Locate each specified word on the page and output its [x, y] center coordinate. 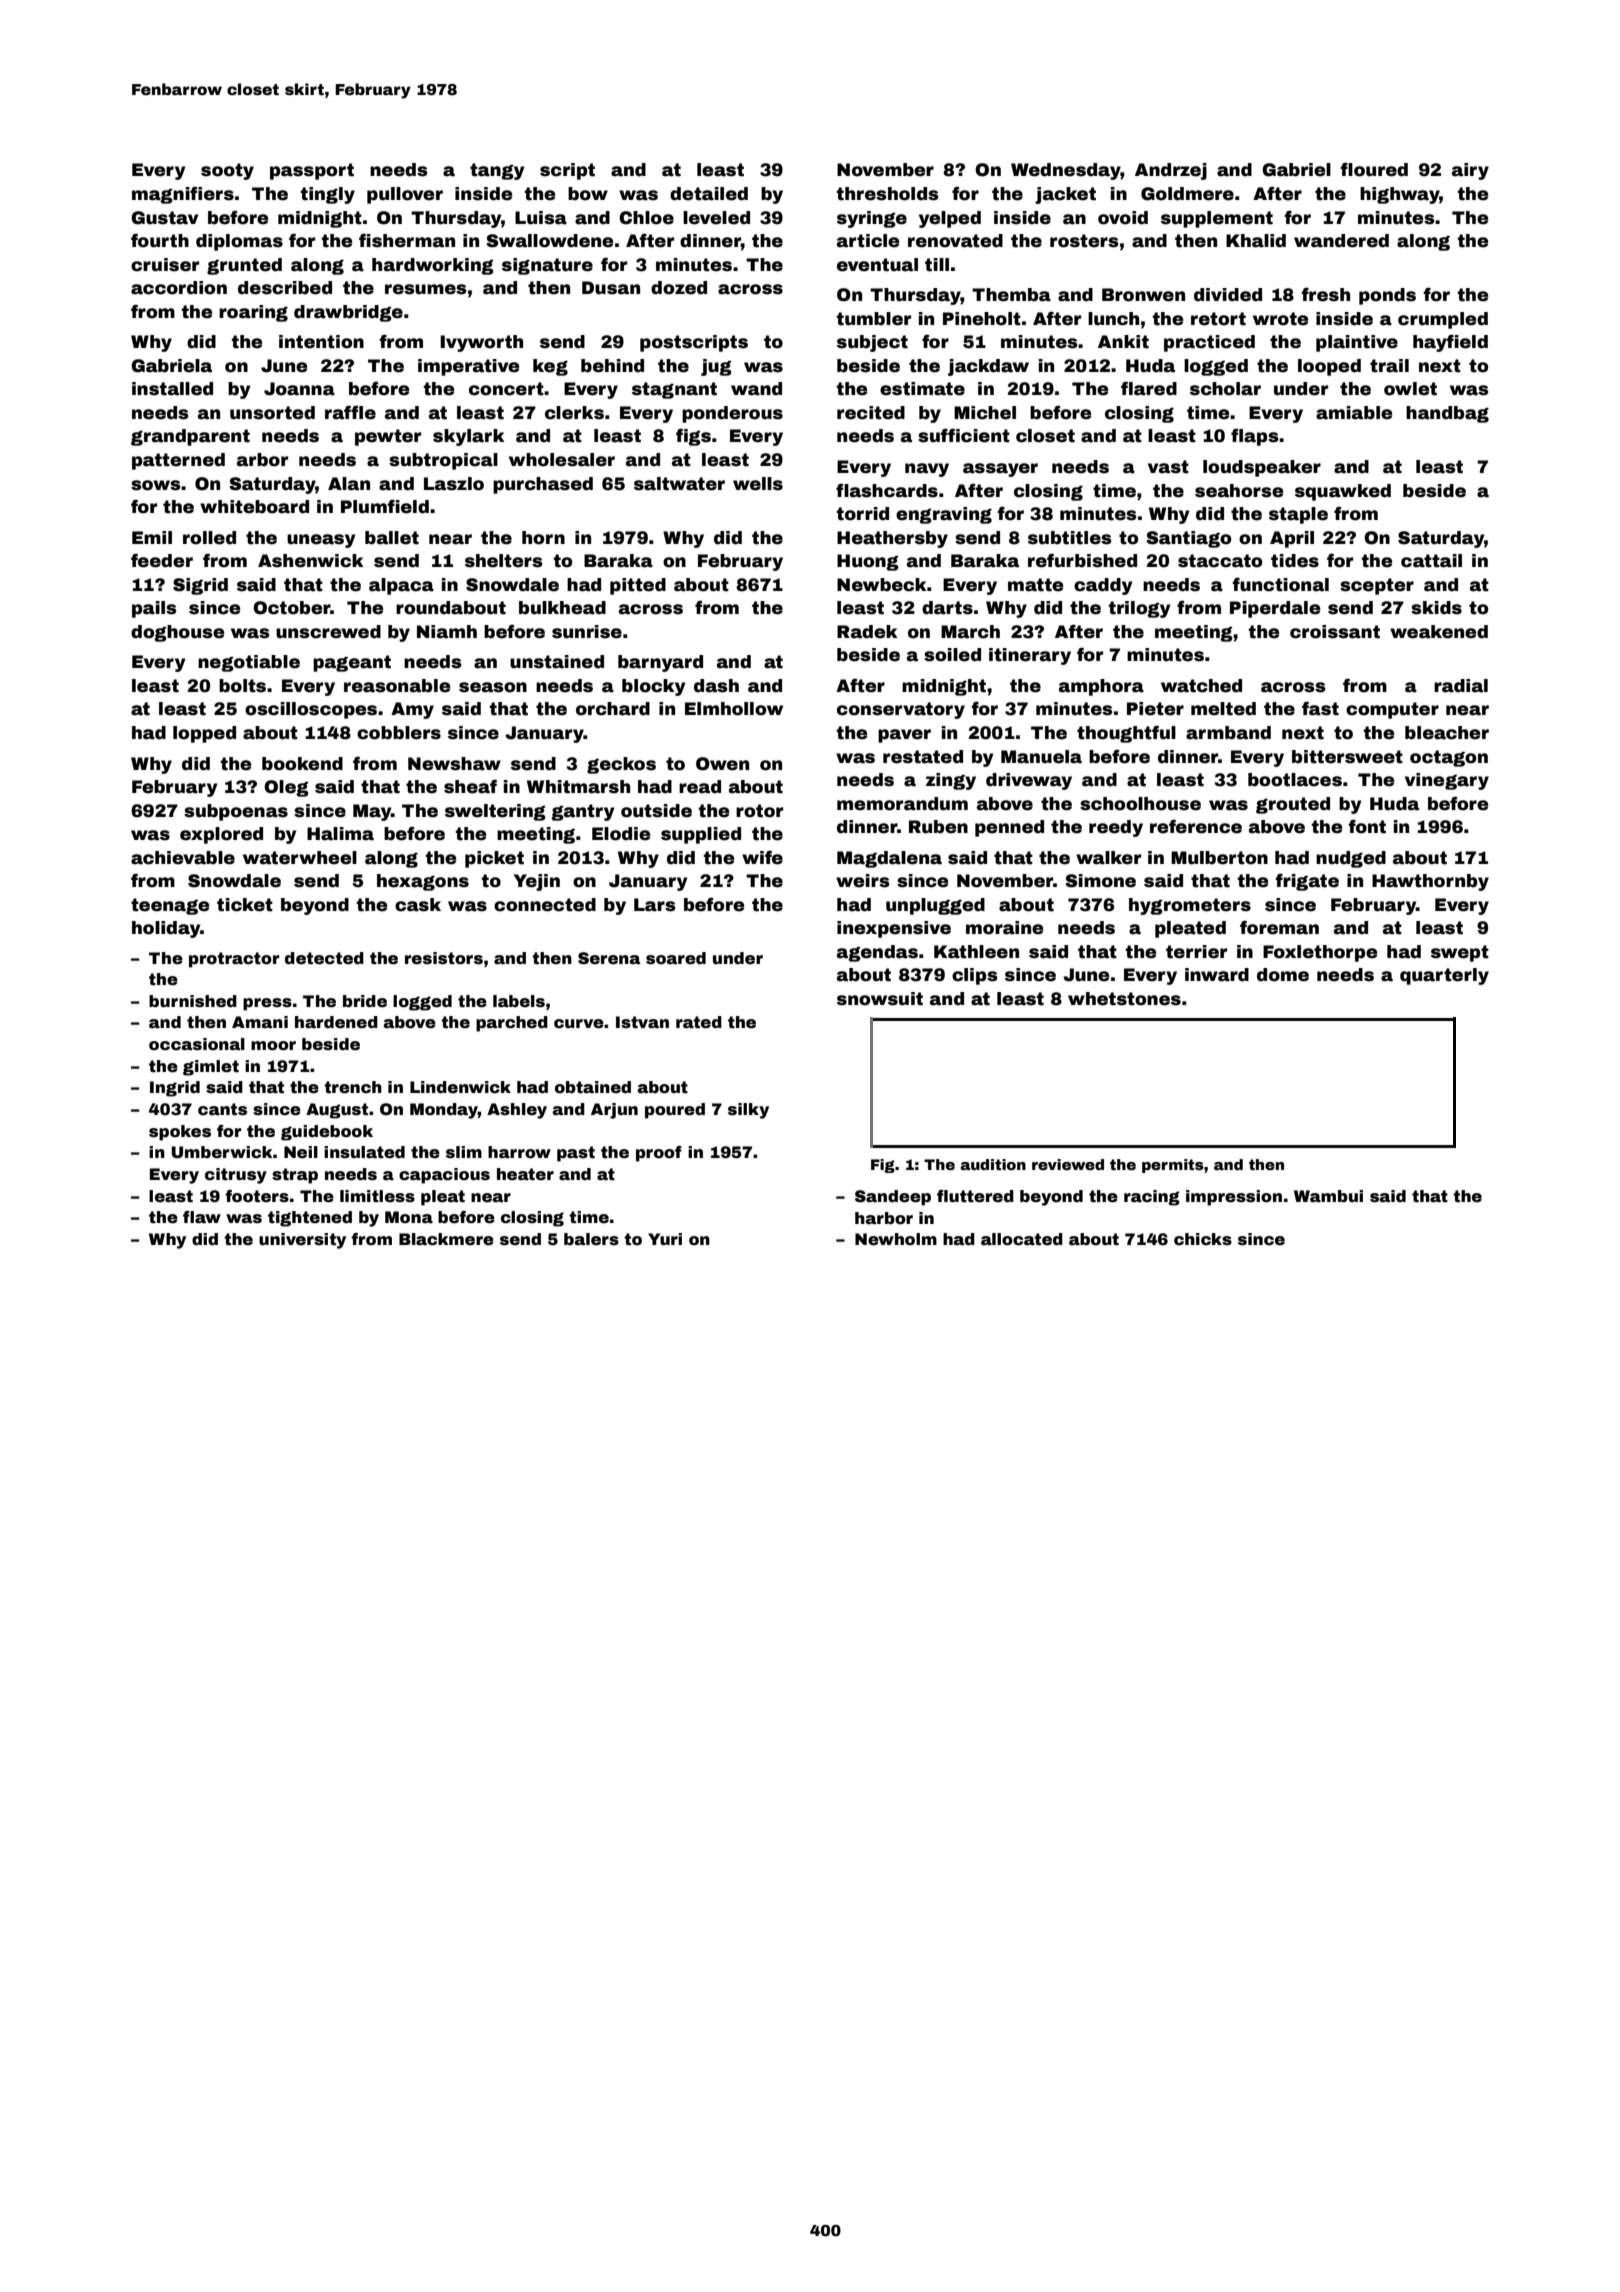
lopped [204, 734]
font [1367, 826]
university [302, 1241]
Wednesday [1066, 171]
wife [762, 857]
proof [659, 1154]
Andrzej [1171, 171]
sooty [227, 171]
